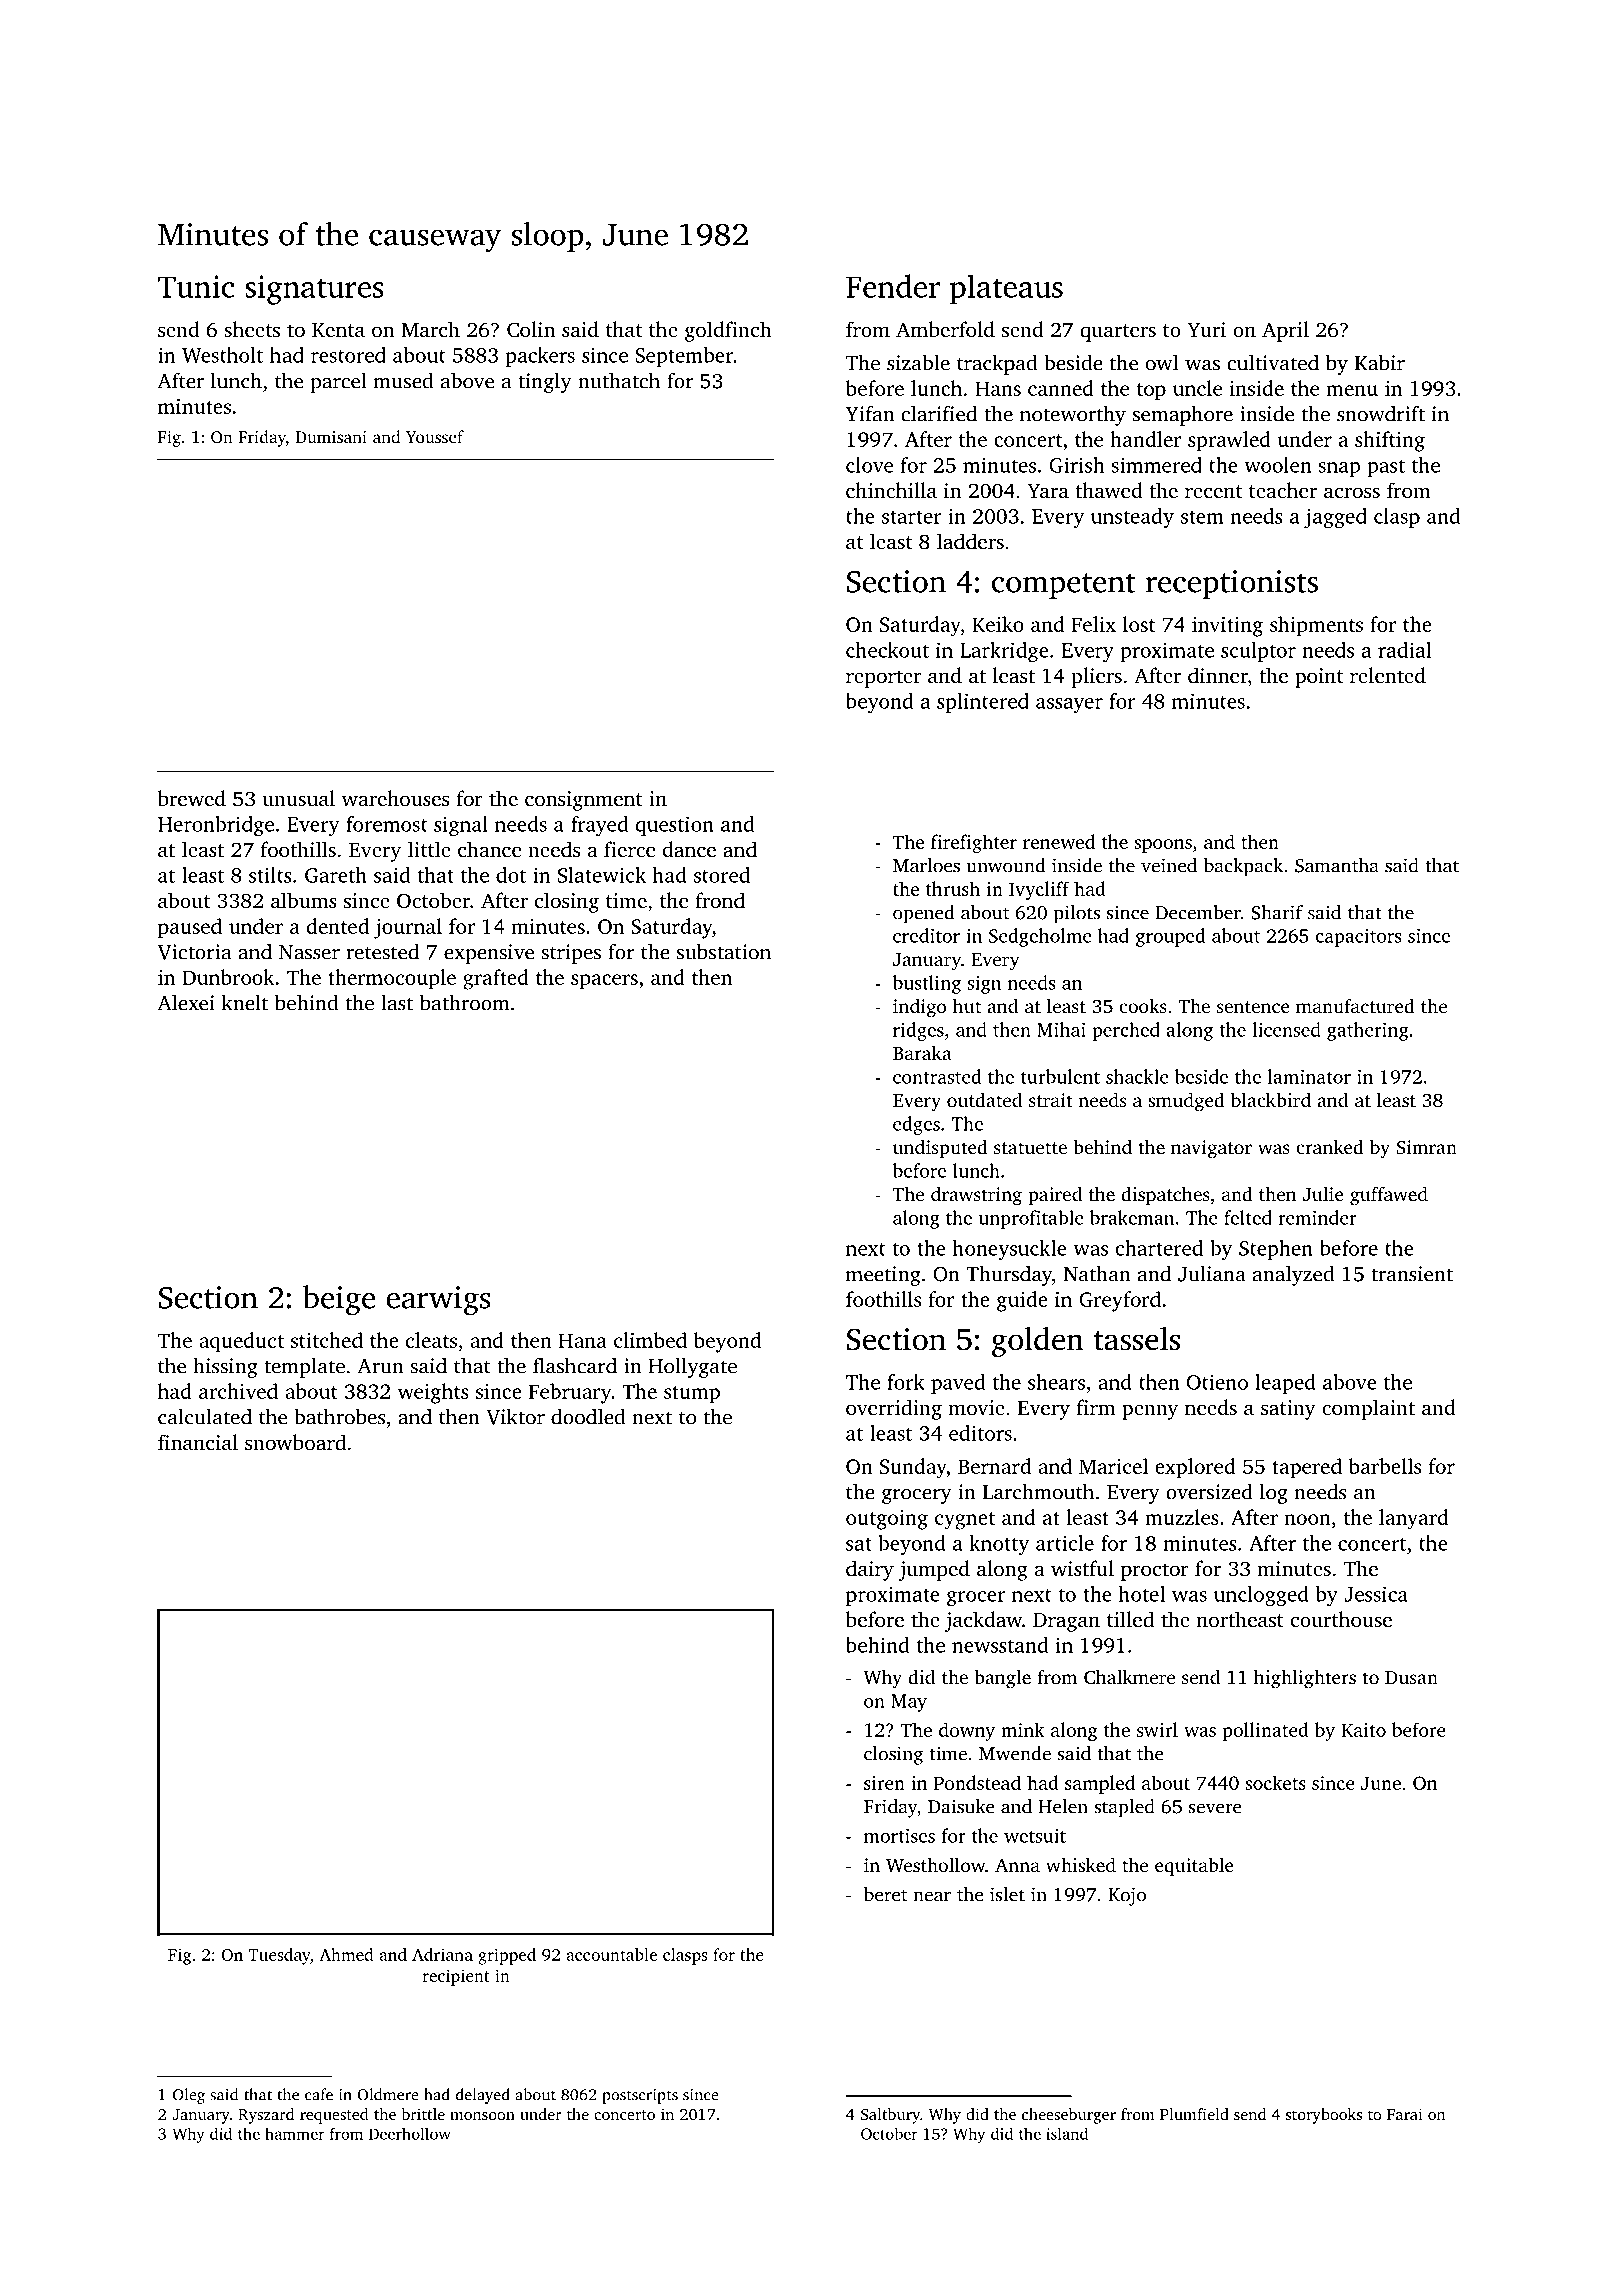 Image resolution: width=1620 pixels, height=2292 pixels. What do you see at coordinates (1129, 1677) in the screenshot?
I see `Chalkmere` at bounding box center [1129, 1677].
